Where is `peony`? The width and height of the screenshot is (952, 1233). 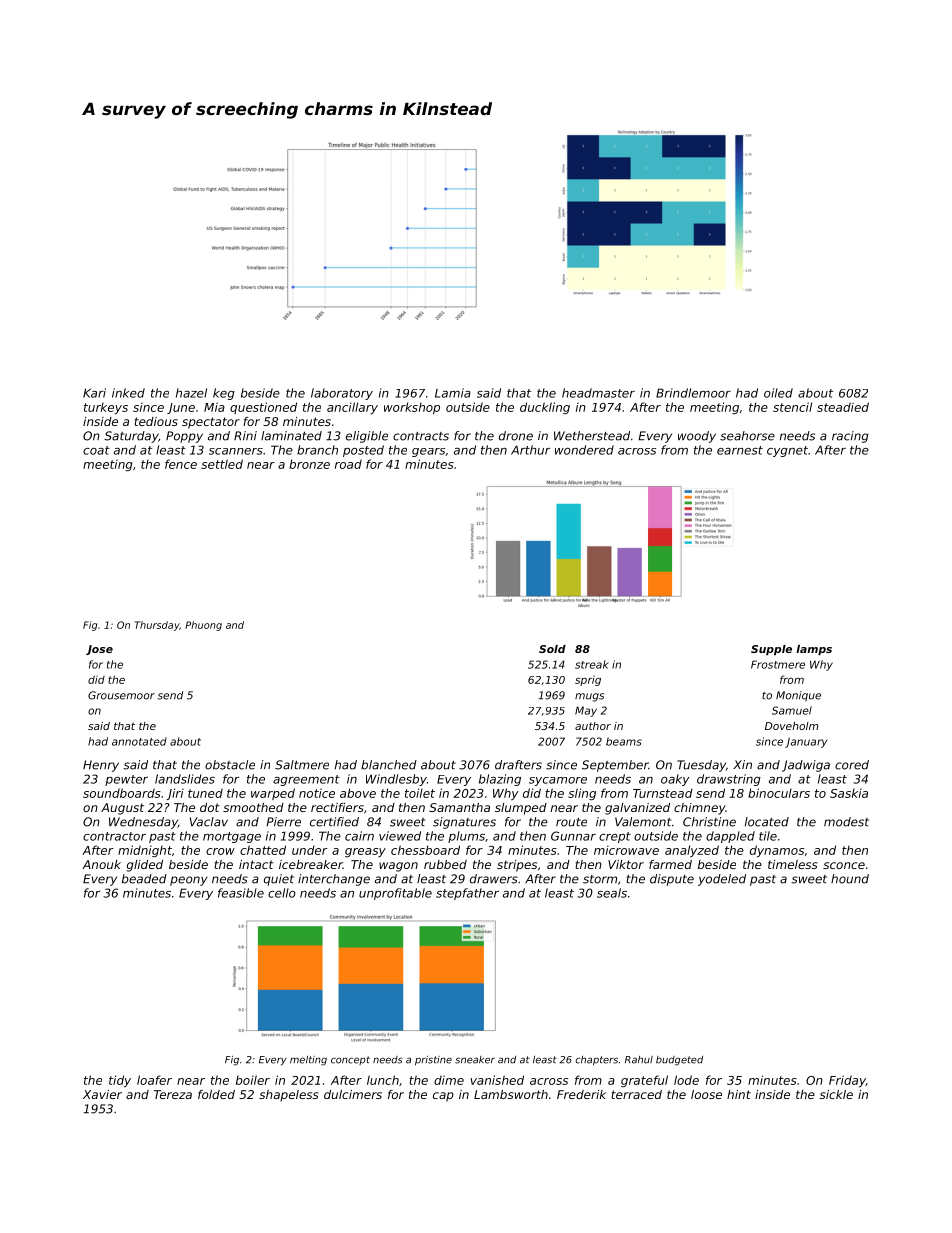
peony is located at coordinates (189, 881).
